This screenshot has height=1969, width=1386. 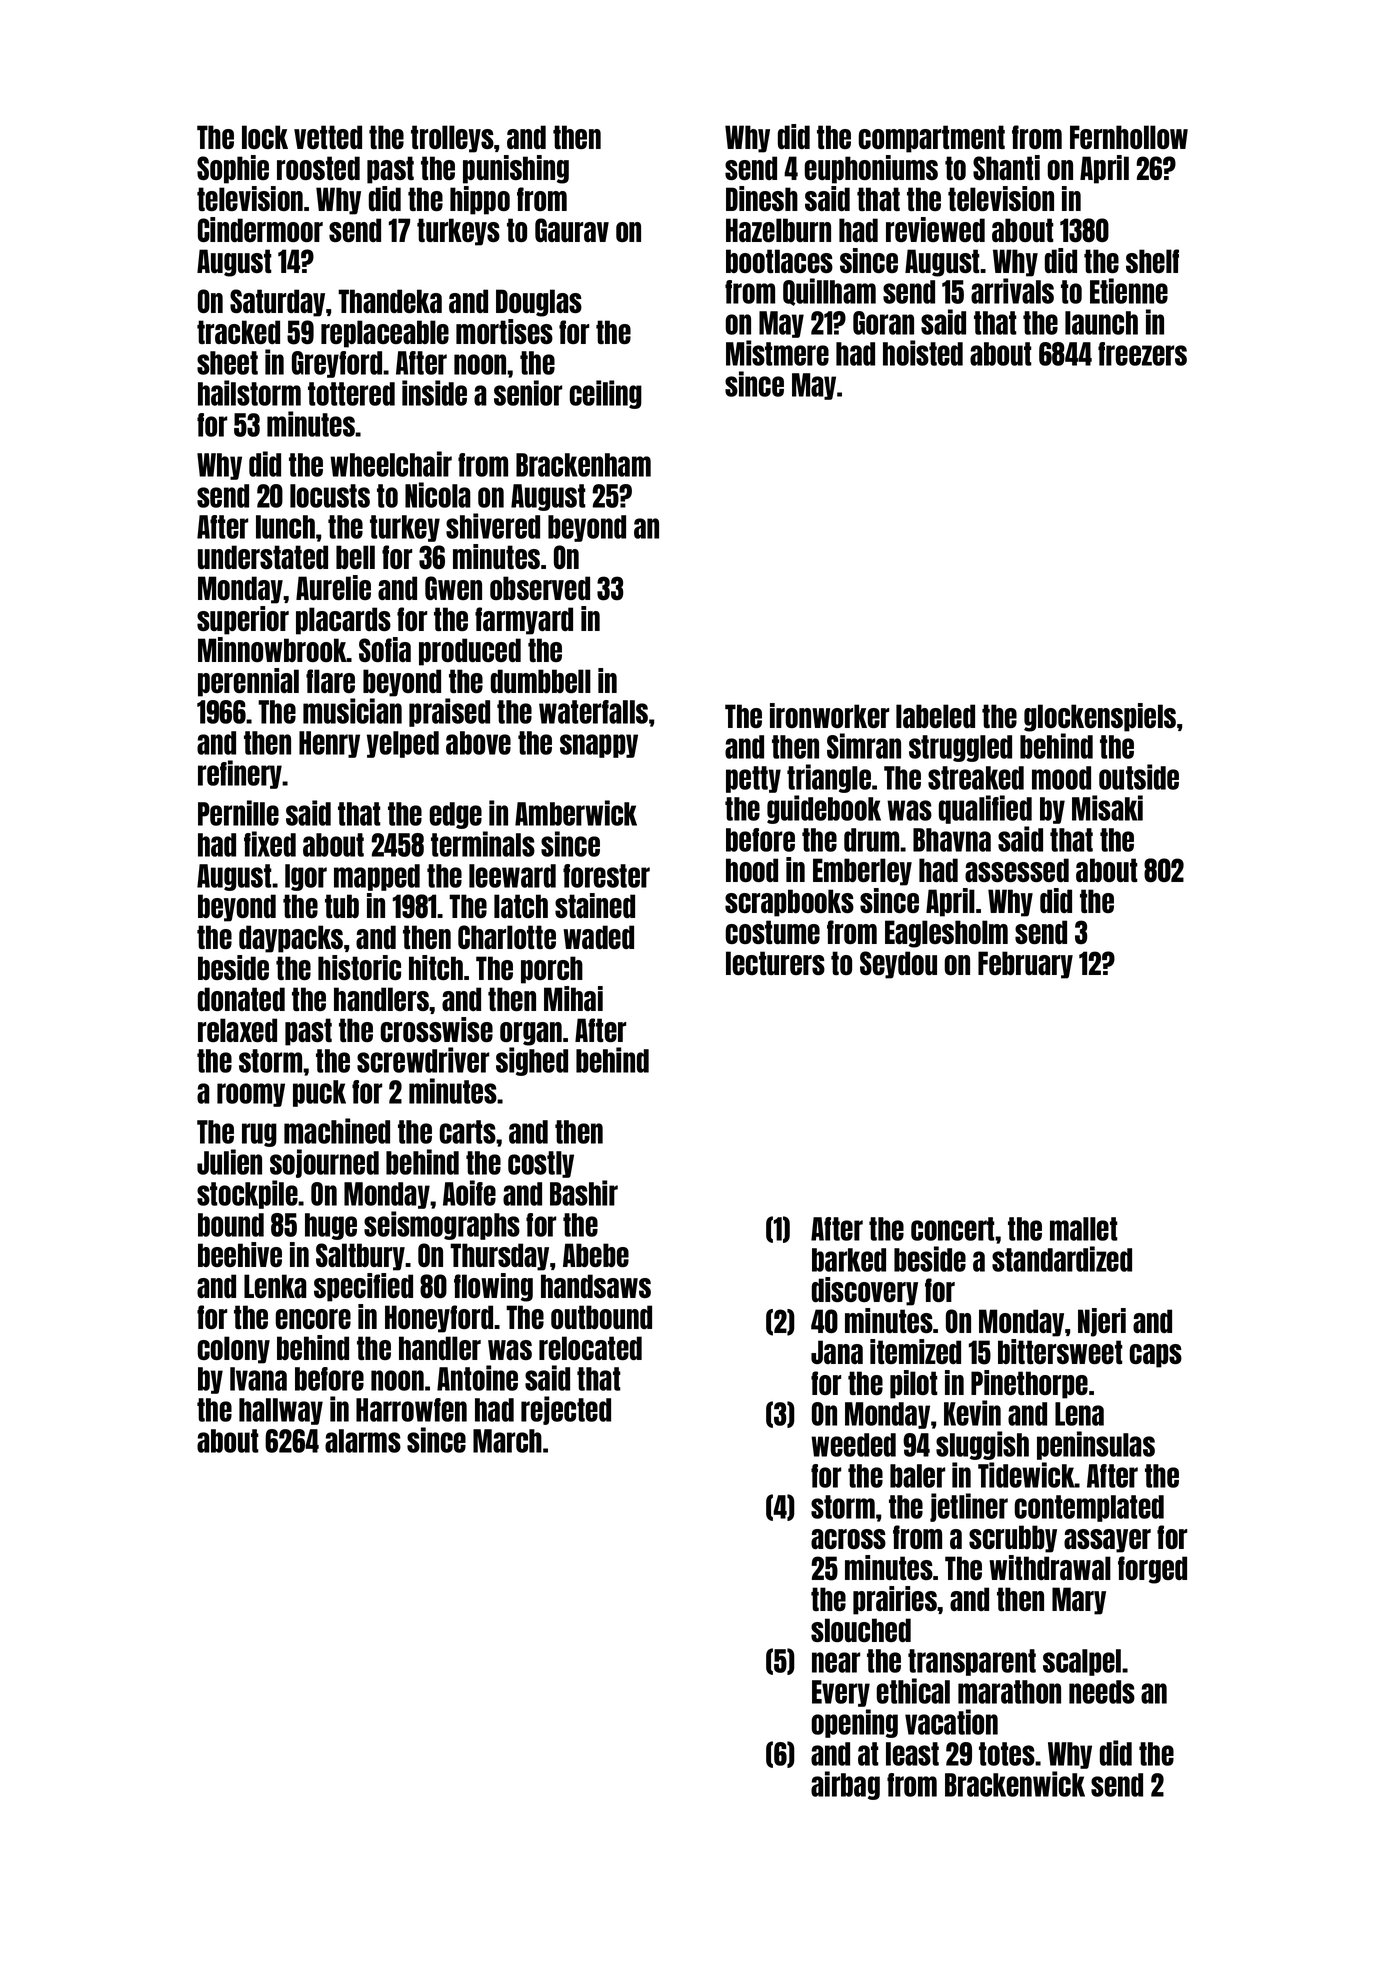 What do you see at coordinates (1061, 778) in the screenshot?
I see `mood` at bounding box center [1061, 778].
